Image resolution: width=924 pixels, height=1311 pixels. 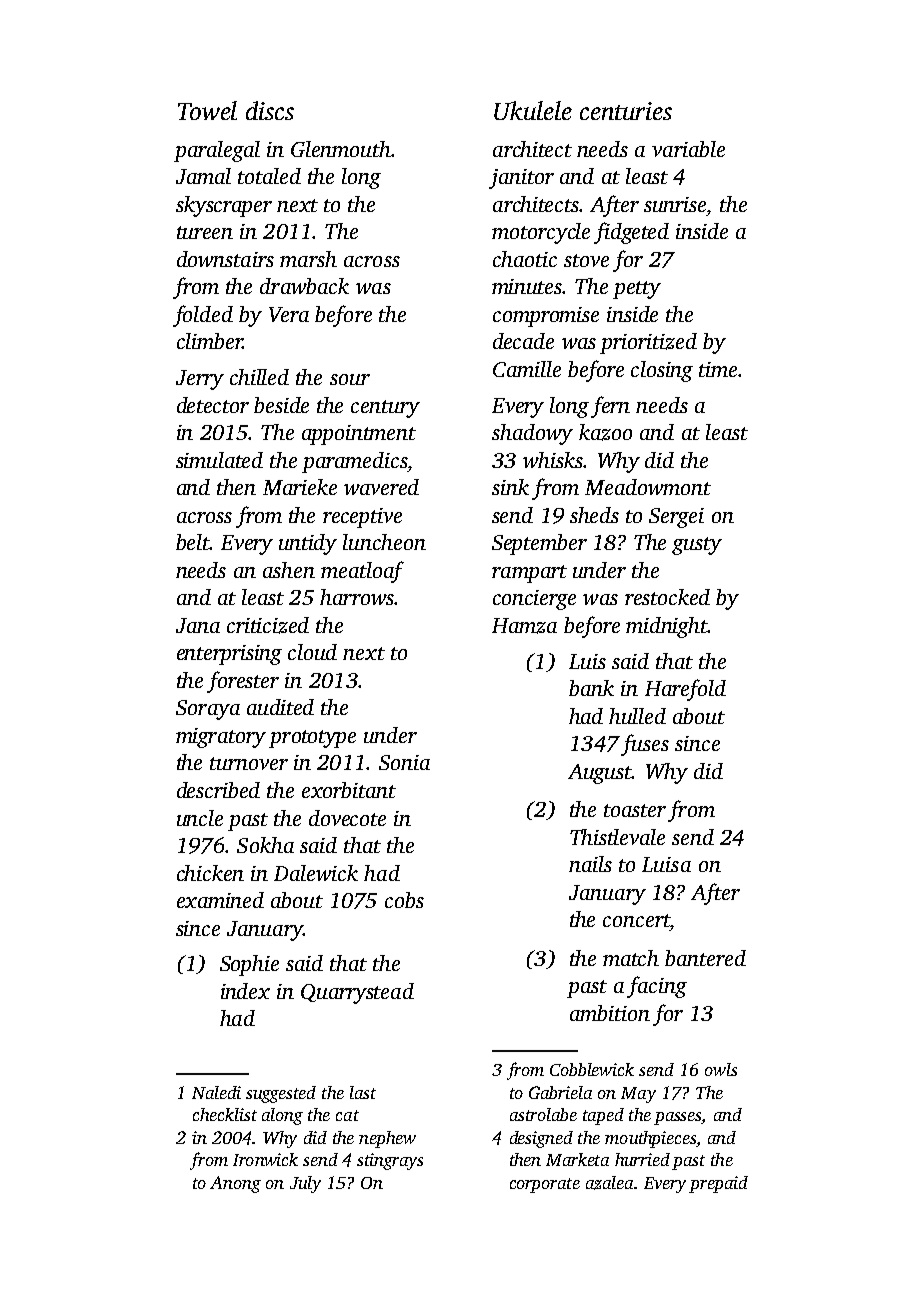 What do you see at coordinates (308, 544) in the image?
I see `untidy` at bounding box center [308, 544].
